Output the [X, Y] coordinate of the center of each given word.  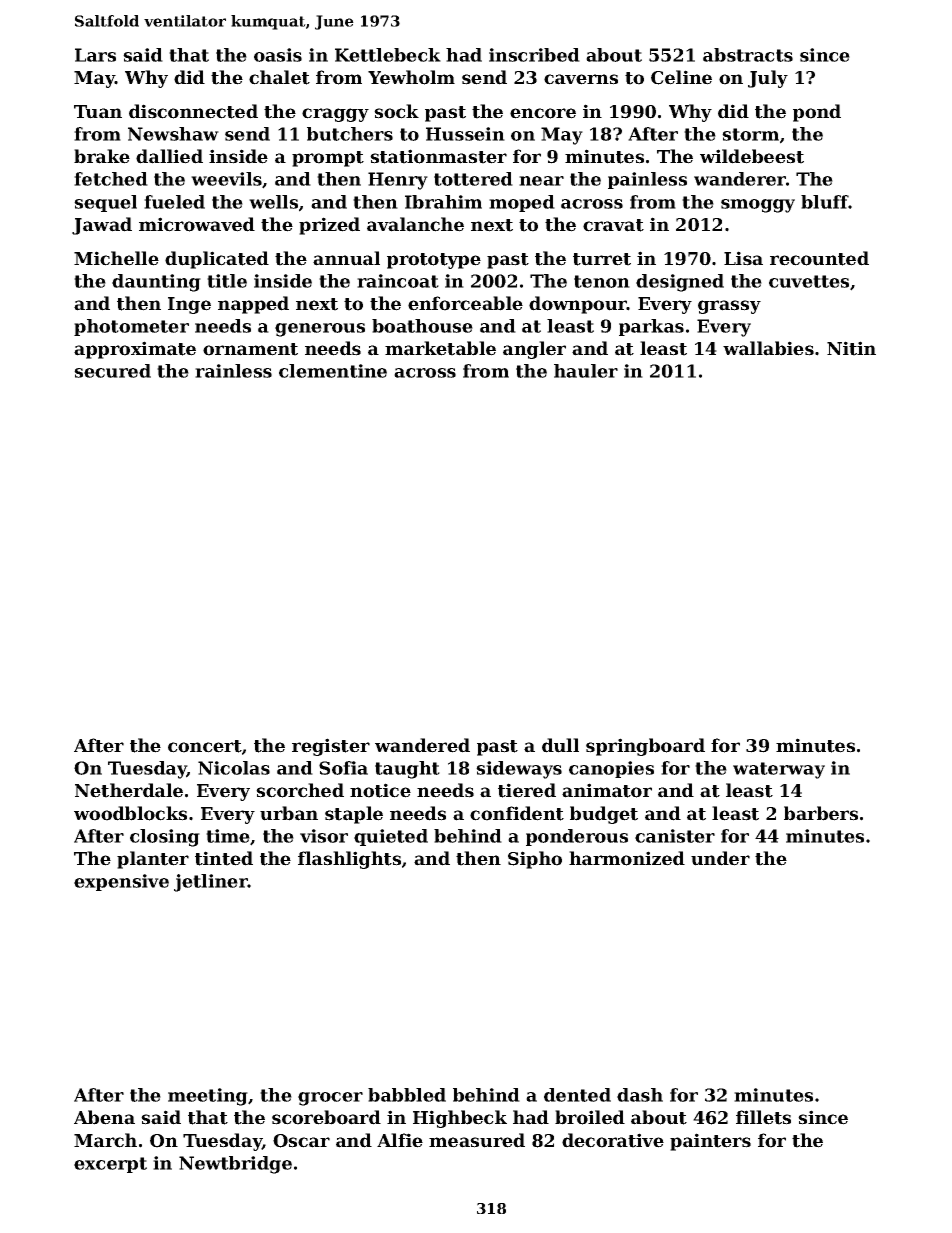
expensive [121, 882]
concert [205, 746]
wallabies [768, 348]
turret [602, 259]
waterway [779, 770]
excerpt [110, 1165]
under [720, 858]
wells [273, 202]
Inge [189, 305]
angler [534, 350]
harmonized [627, 858]
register [331, 747]
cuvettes [809, 281]
